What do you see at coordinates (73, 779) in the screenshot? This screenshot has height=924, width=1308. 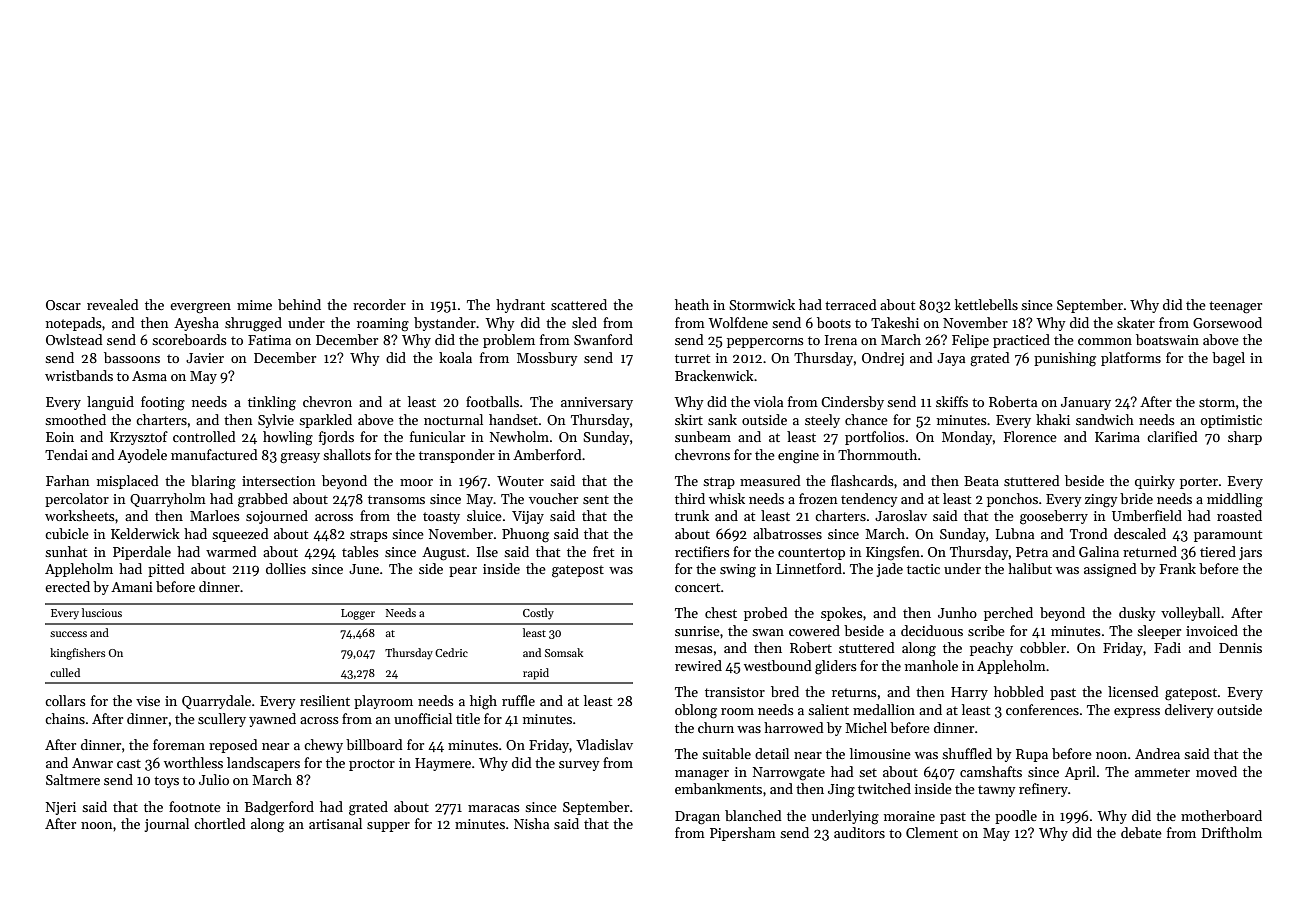 I see `Saltmere` at bounding box center [73, 779].
